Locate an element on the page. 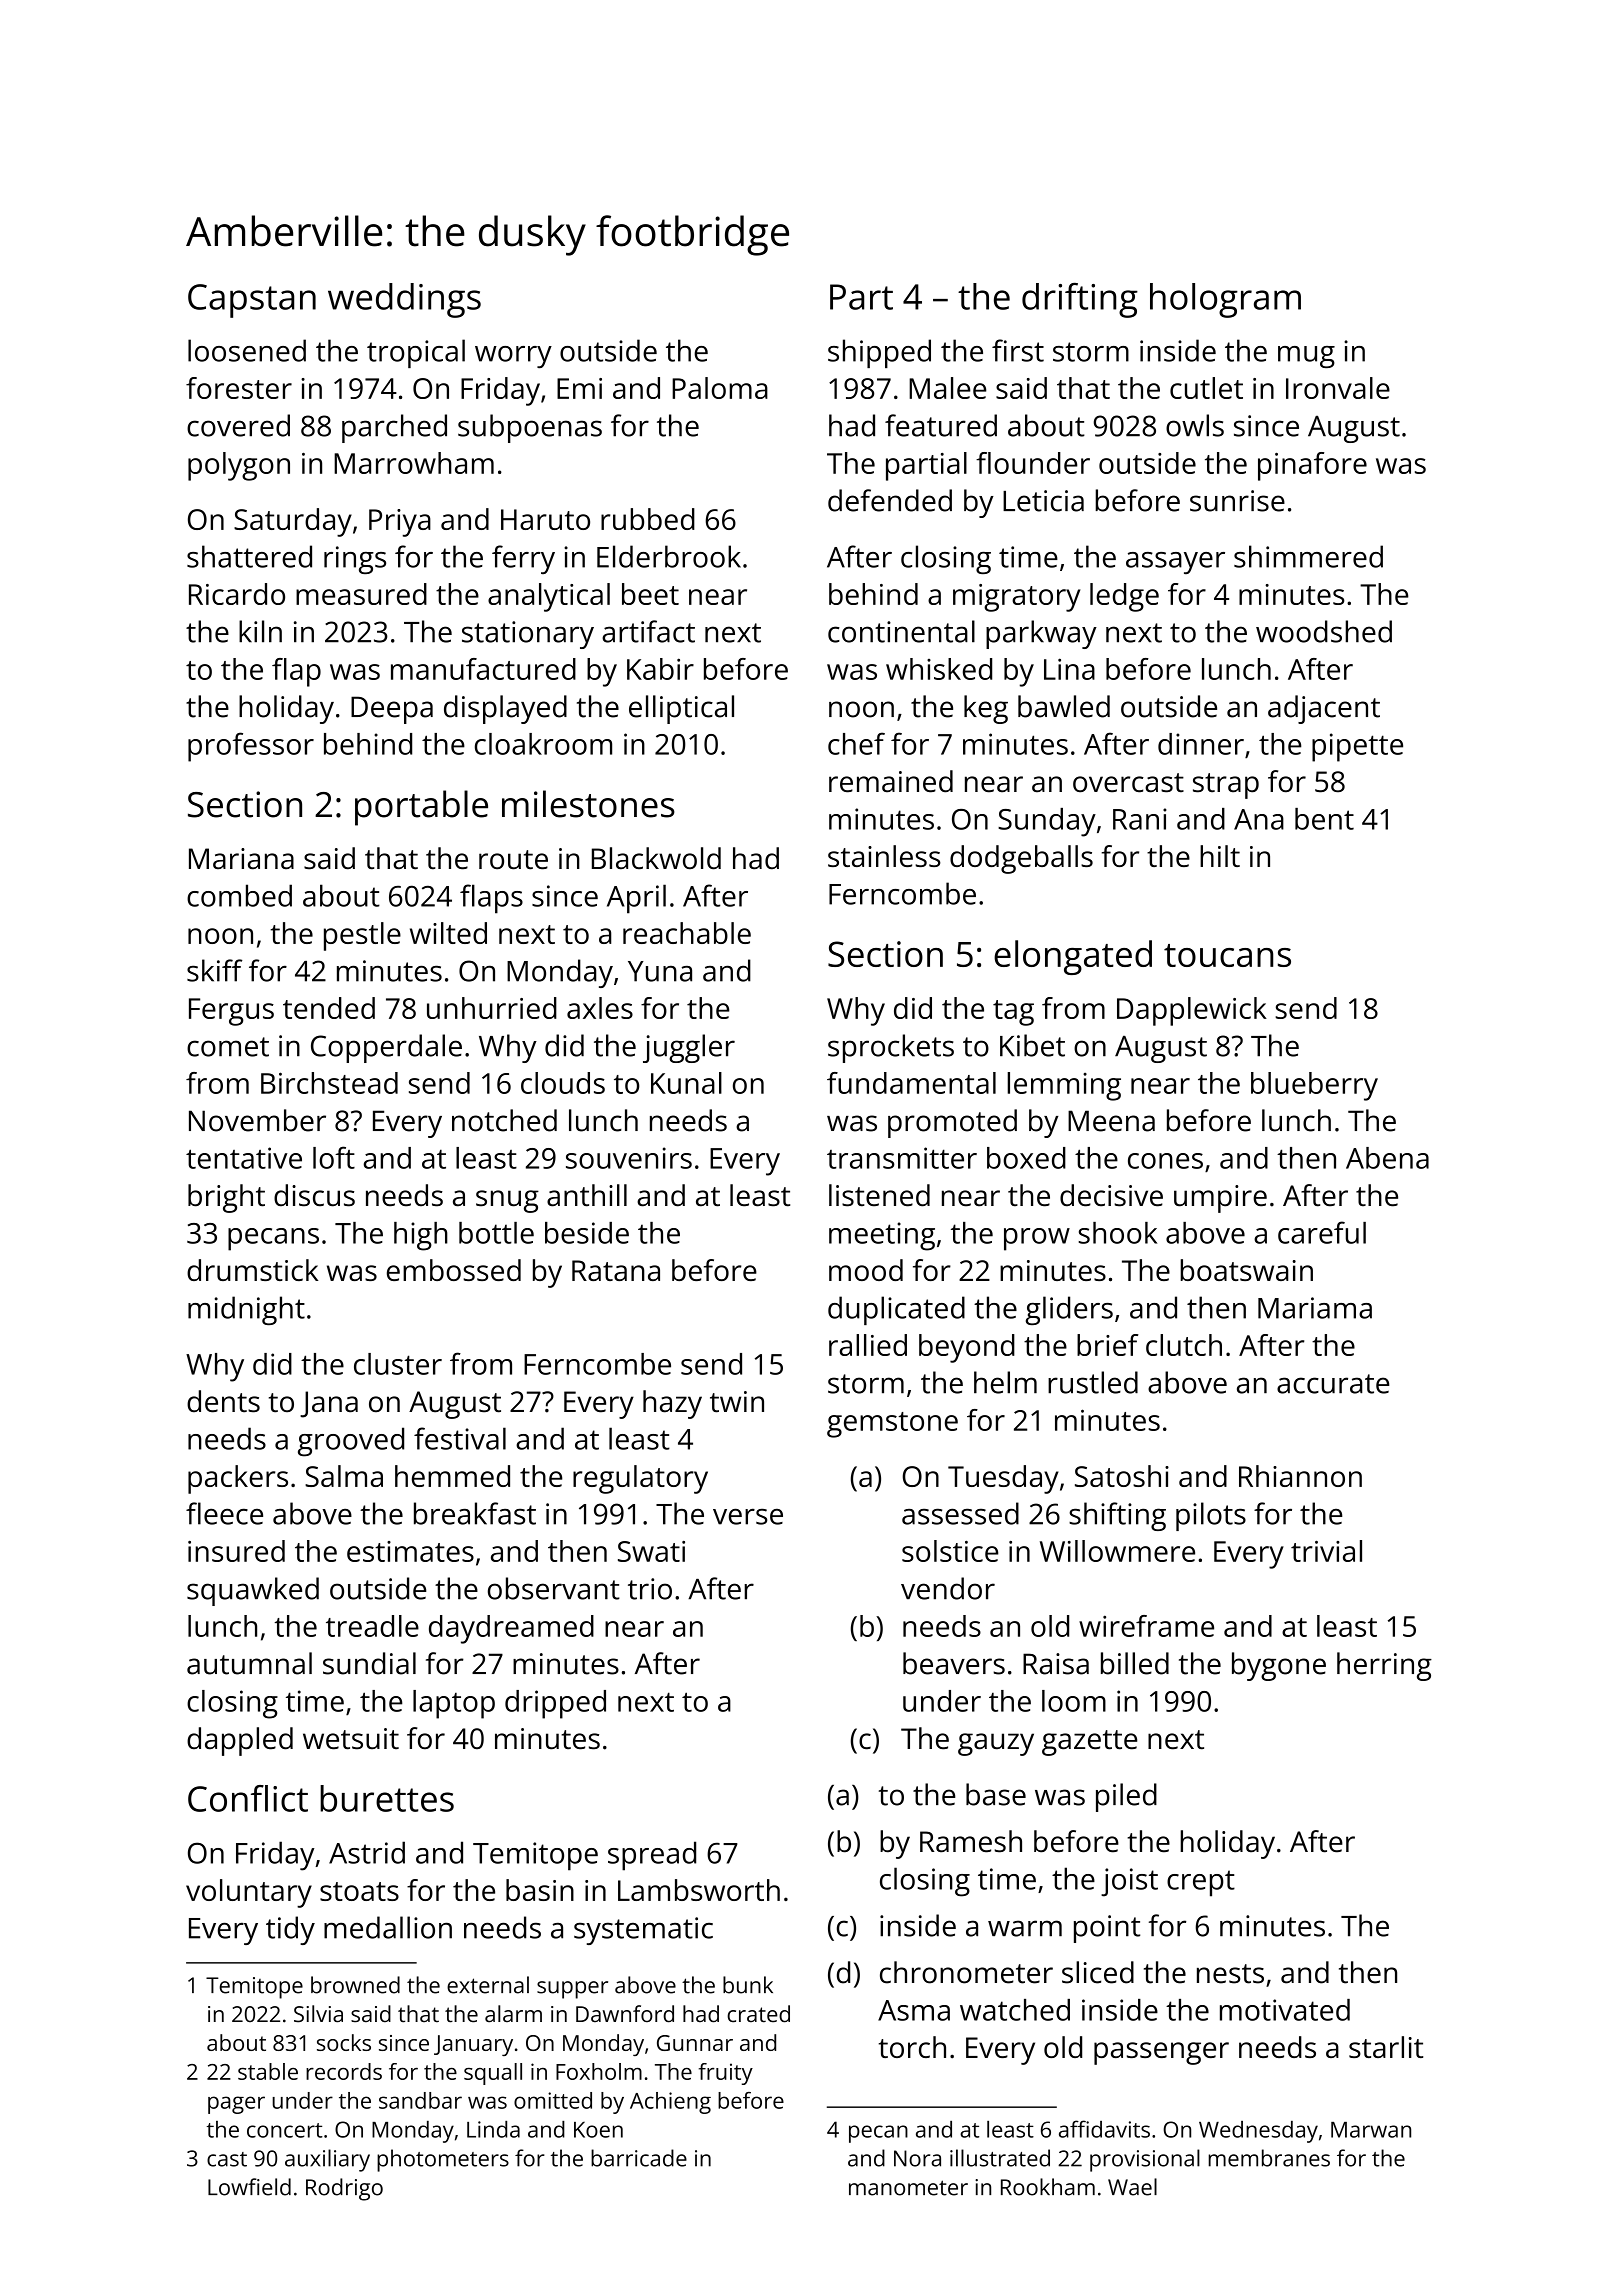 This document has height=2292, width=1620. shipped is located at coordinates (879, 353).
